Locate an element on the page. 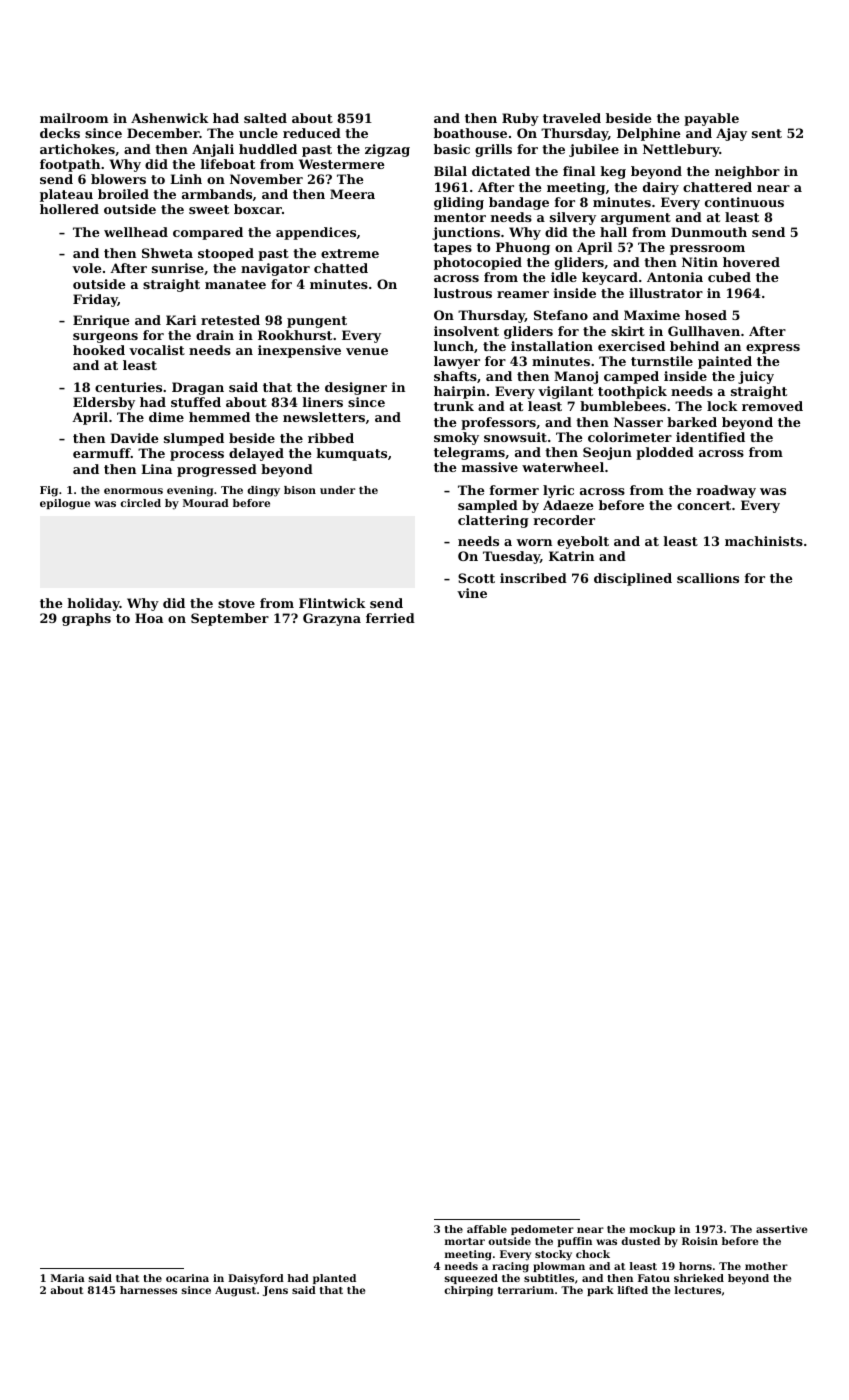  scallions is located at coordinates (708, 578).
